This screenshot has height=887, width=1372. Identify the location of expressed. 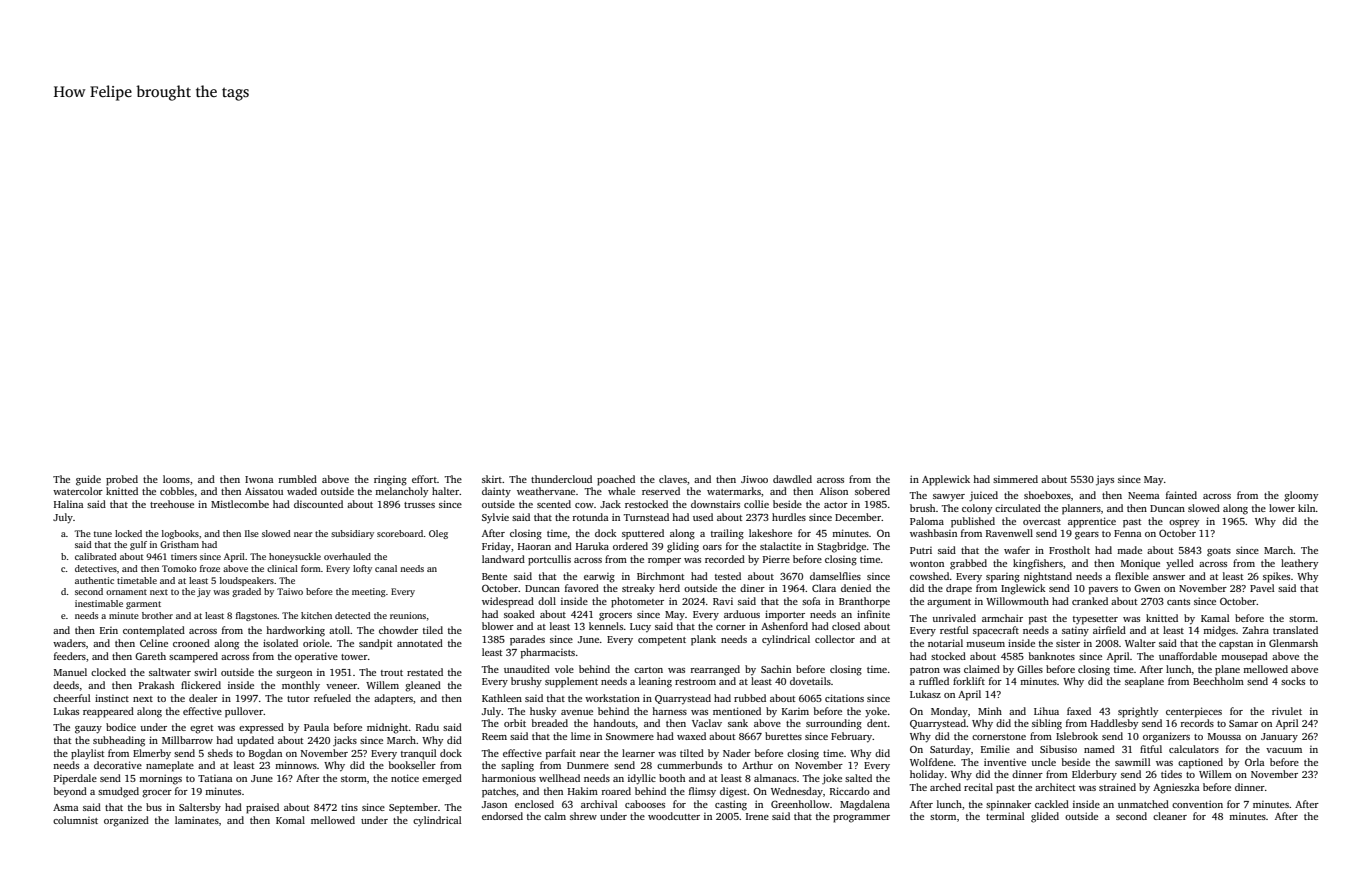
(261, 728).
